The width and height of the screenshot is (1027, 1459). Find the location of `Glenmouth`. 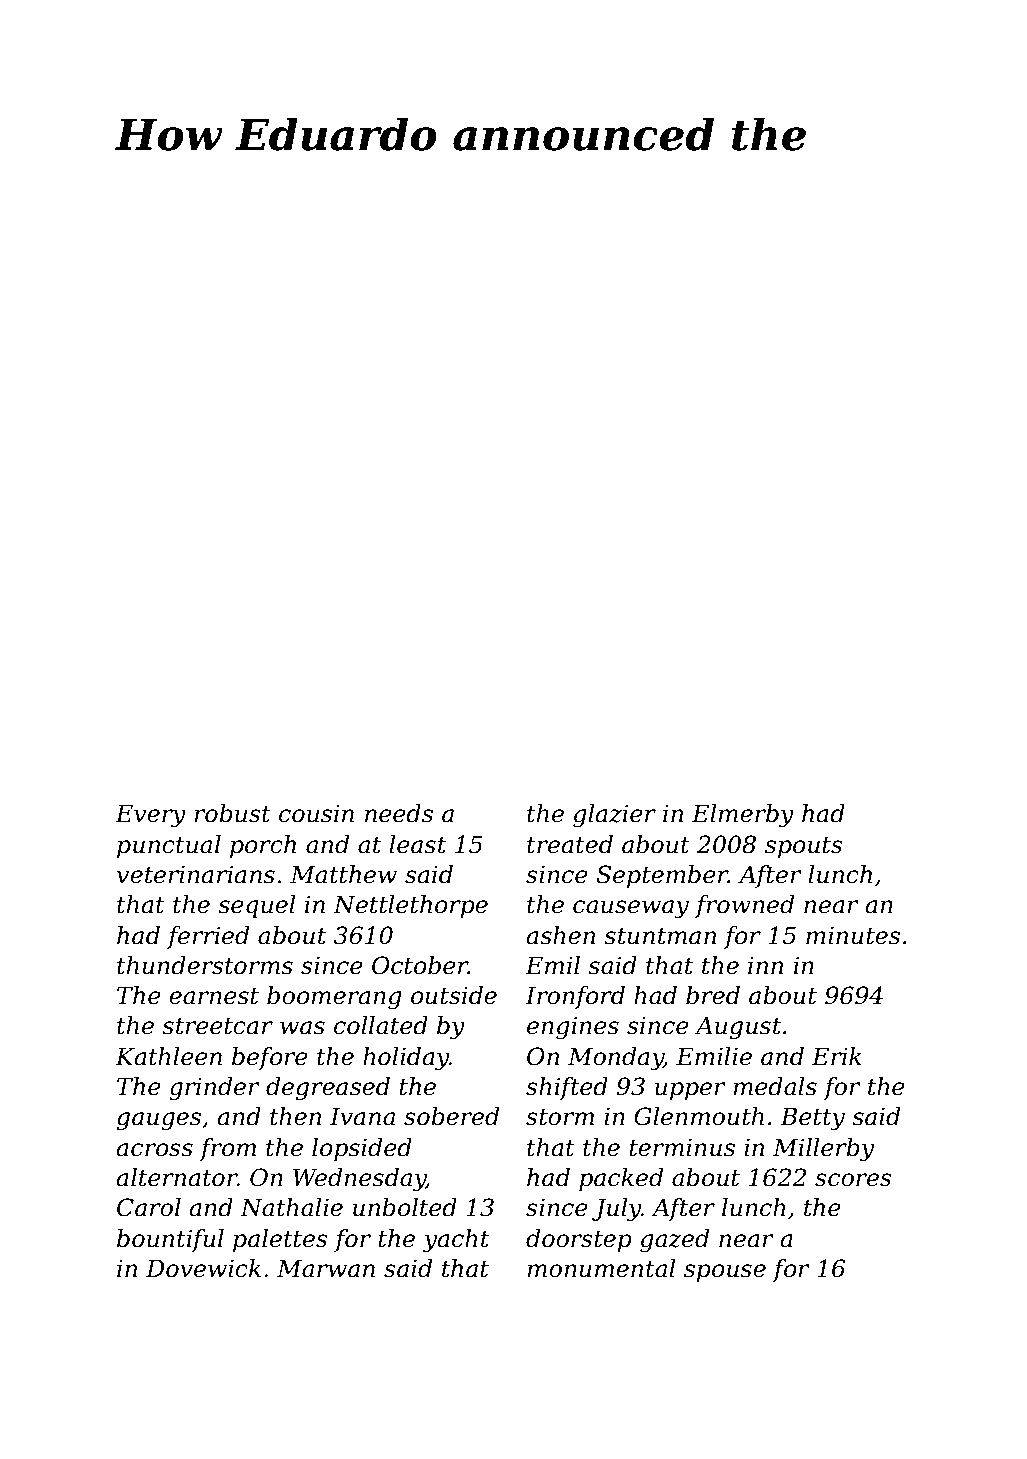

Glenmouth is located at coordinates (699, 1116).
